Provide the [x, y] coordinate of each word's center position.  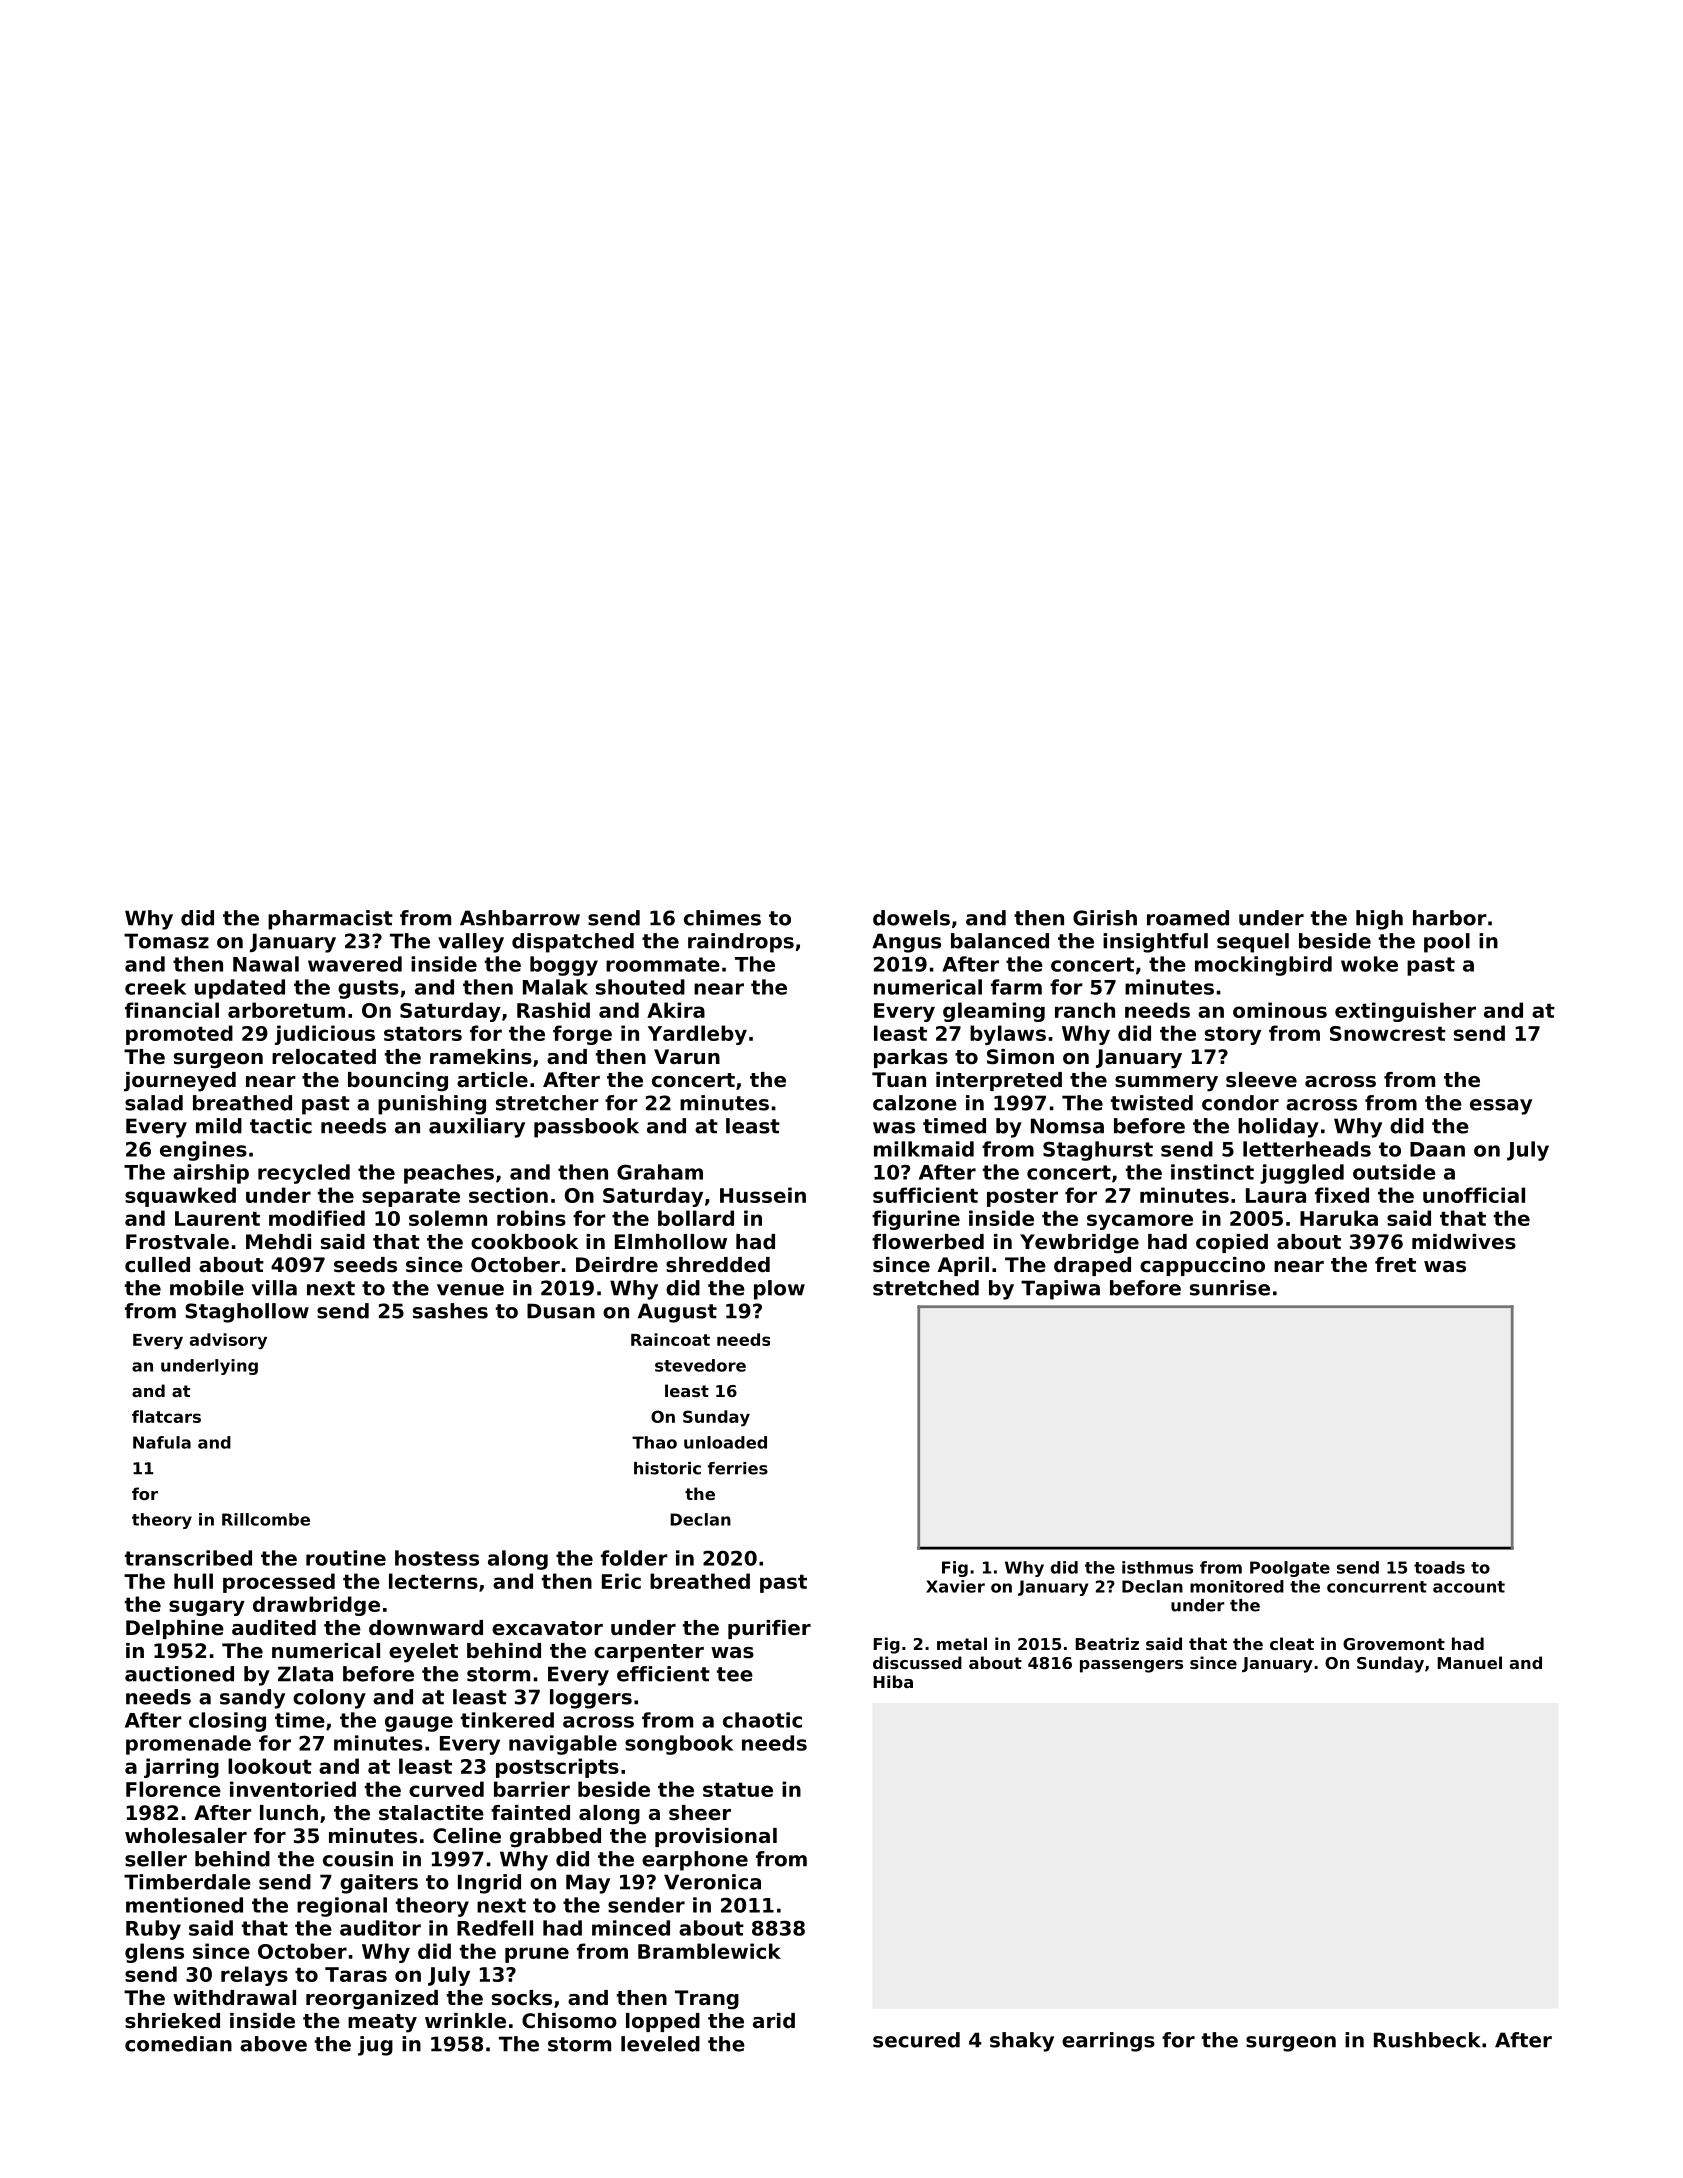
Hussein [763, 1195]
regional [342, 1907]
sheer [700, 1813]
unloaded [725, 1442]
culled [157, 1265]
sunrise [1230, 1288]
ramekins [481, 1057]
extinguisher [1405, 1012]
